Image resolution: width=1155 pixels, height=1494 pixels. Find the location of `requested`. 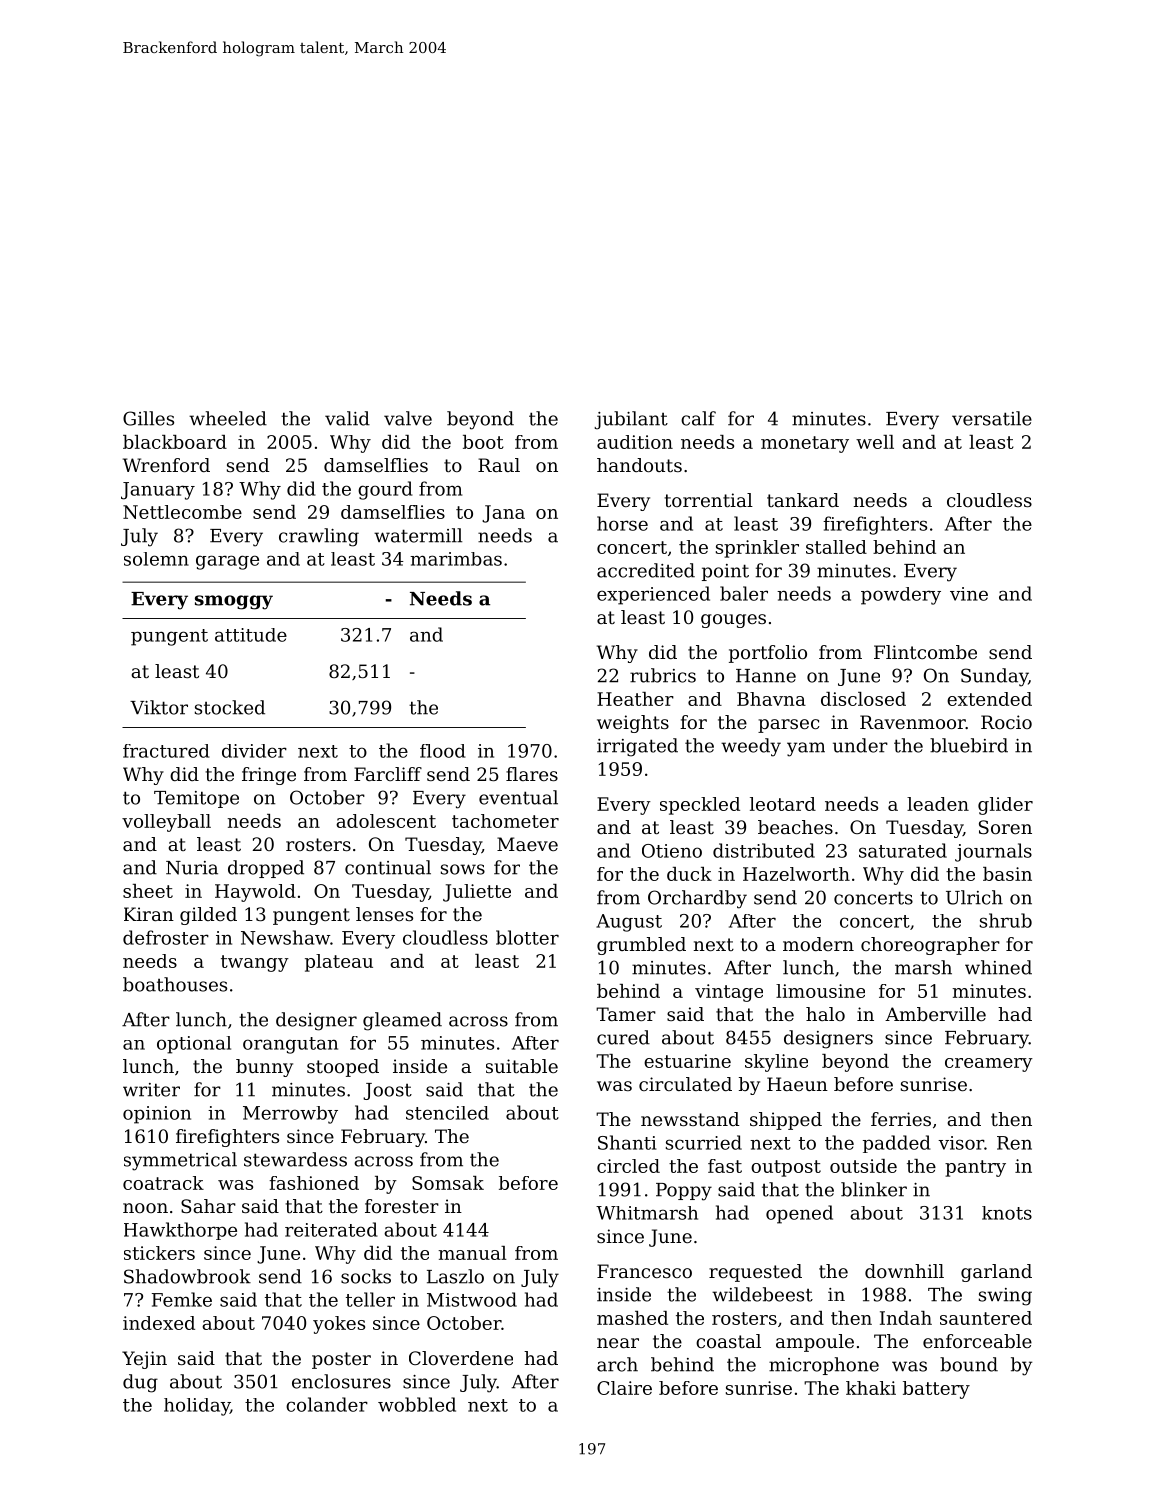

requested is located at coordinates (755, 1273).
